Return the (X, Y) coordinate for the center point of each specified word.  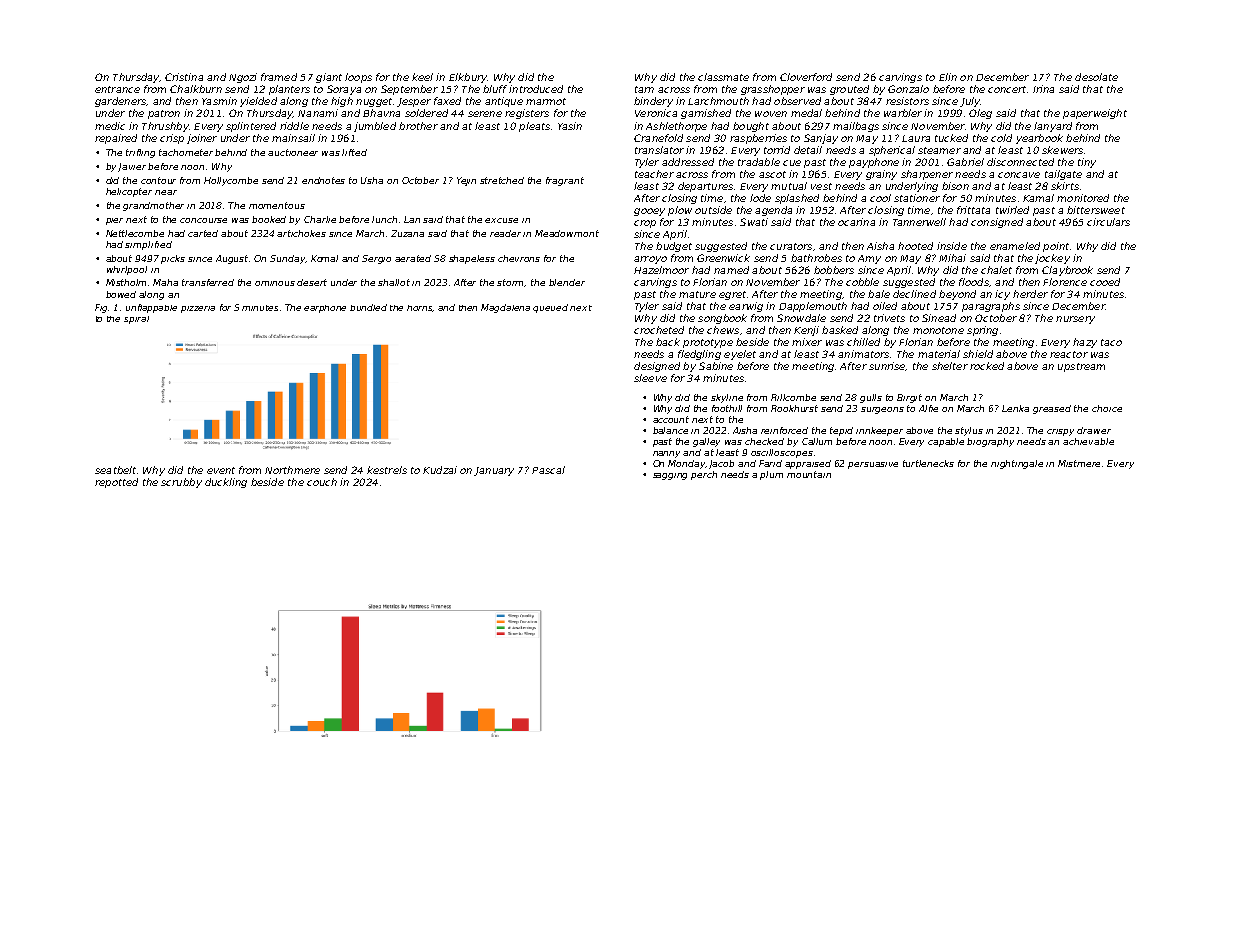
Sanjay (821, 139)
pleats (534, 127)
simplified (148, 245)
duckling (226, 483)
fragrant (565, 181)
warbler (903, 113)
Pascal (548, 470)
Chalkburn (196, 89)
